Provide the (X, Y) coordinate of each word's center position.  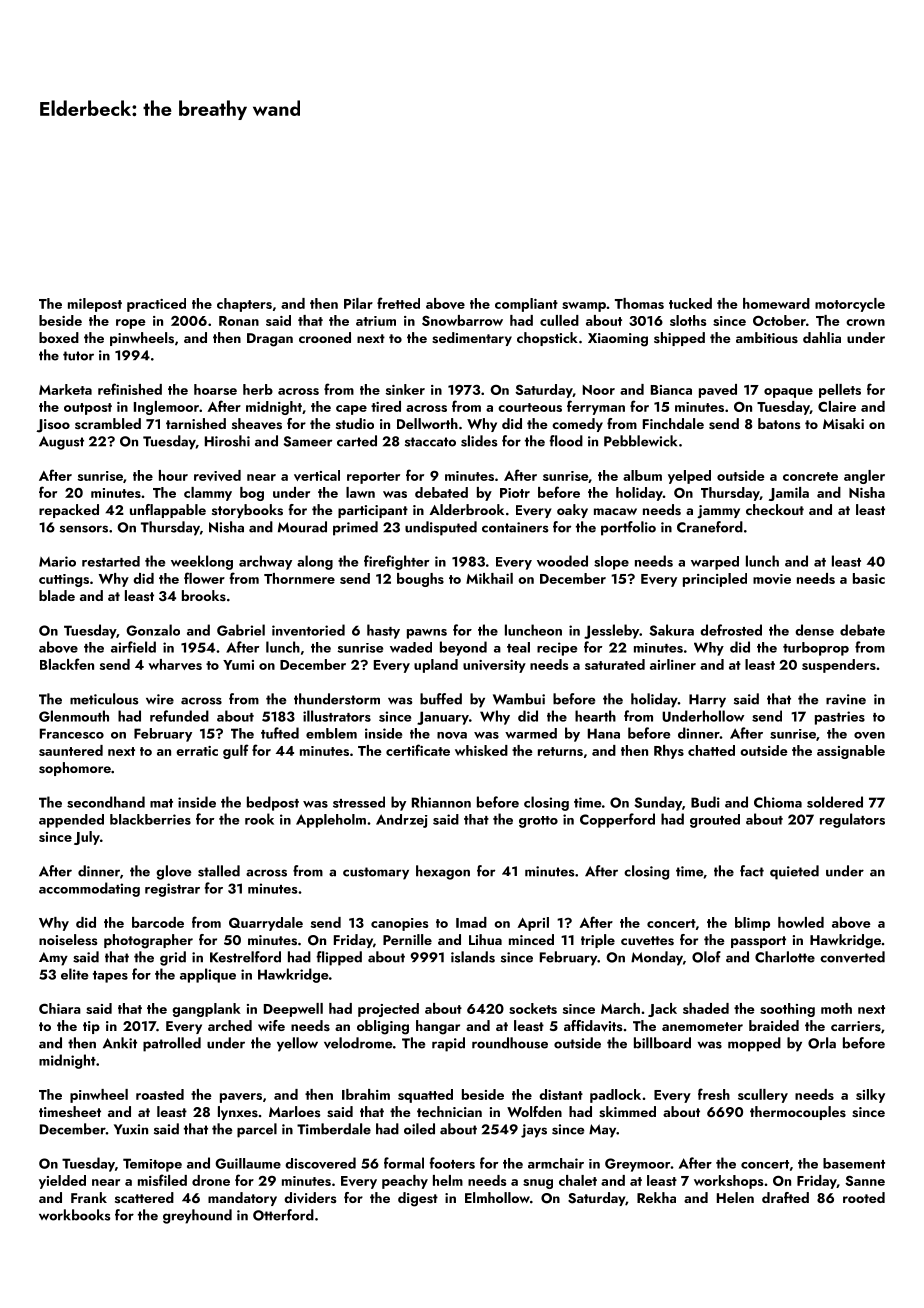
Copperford (617, 820)
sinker (405, 389)
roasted (160, 1094)
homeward (776, 303)
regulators (852, 820)
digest (418, 1199)
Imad (471, 922)
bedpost (273, 803)
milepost (95, 305)
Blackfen (67, 664)
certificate (418, 750)
